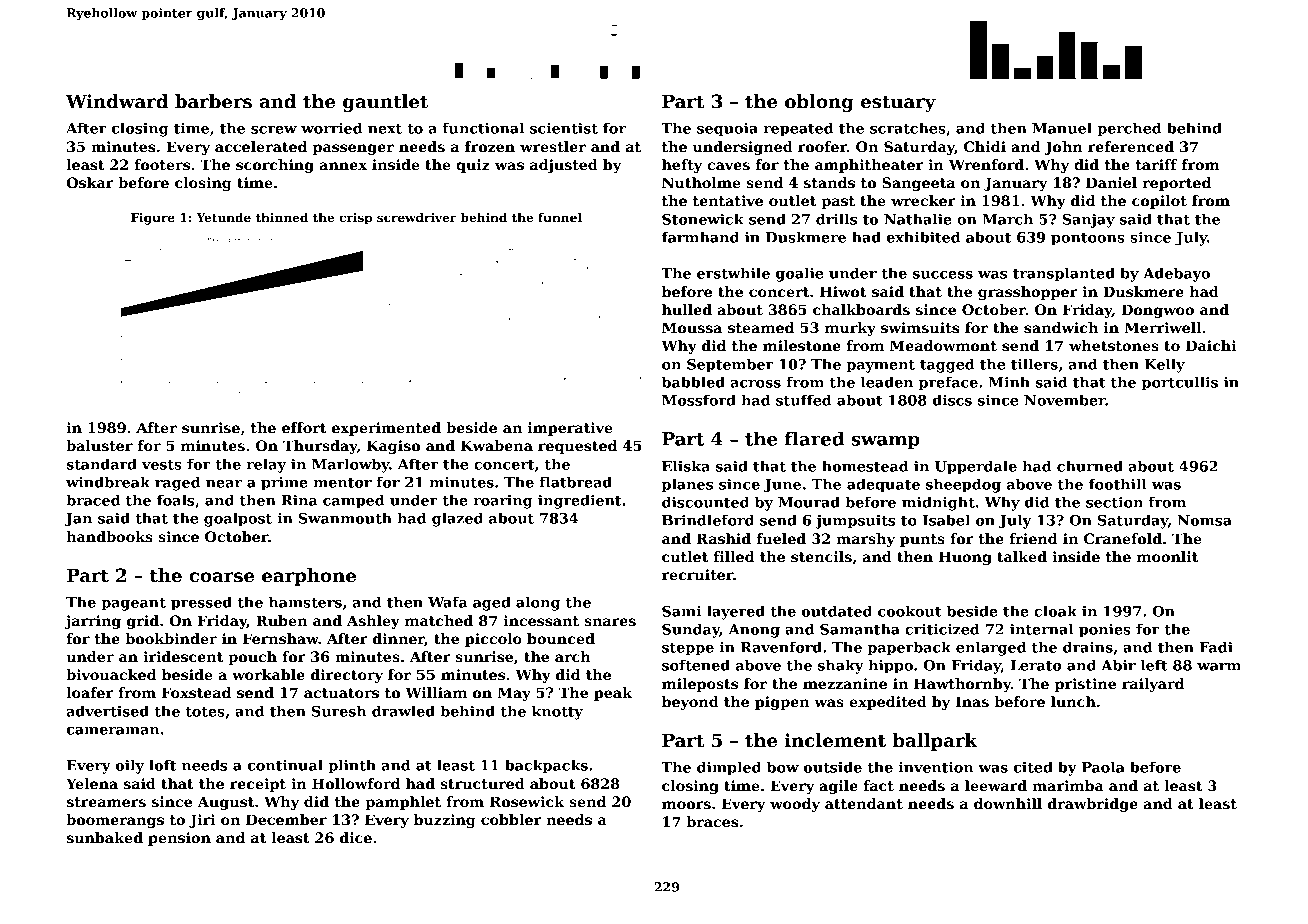 This screenshot has height=924, width=1308. What do you see at coordinates (734, 556) in the screenshot?
I see `filled` at bounding box center [734, 556].
